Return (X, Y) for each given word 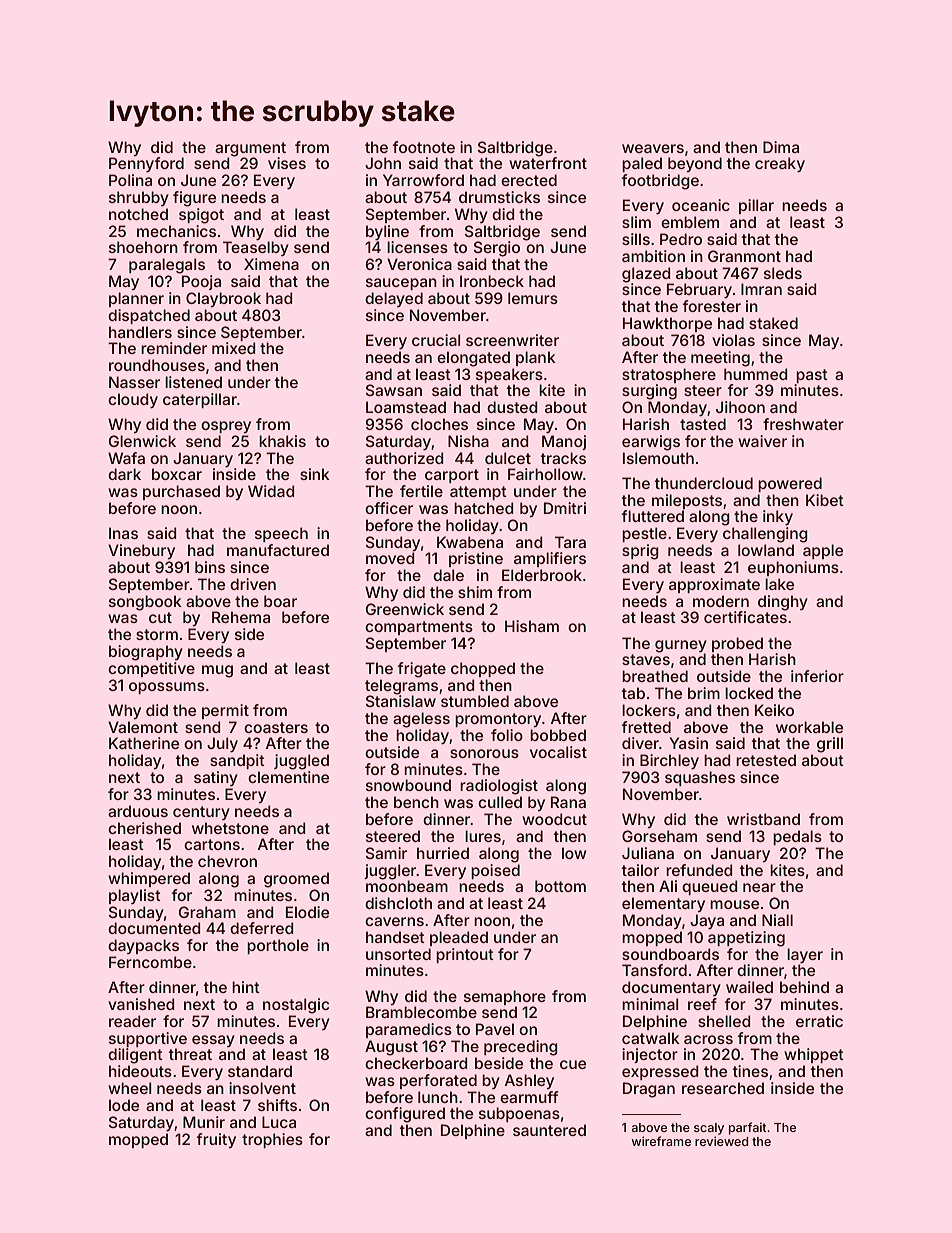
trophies (272, 1140)
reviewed (721, 1141)
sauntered (549, 1130)
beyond (695, 164)
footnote (424, 147)
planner (136, 299)
